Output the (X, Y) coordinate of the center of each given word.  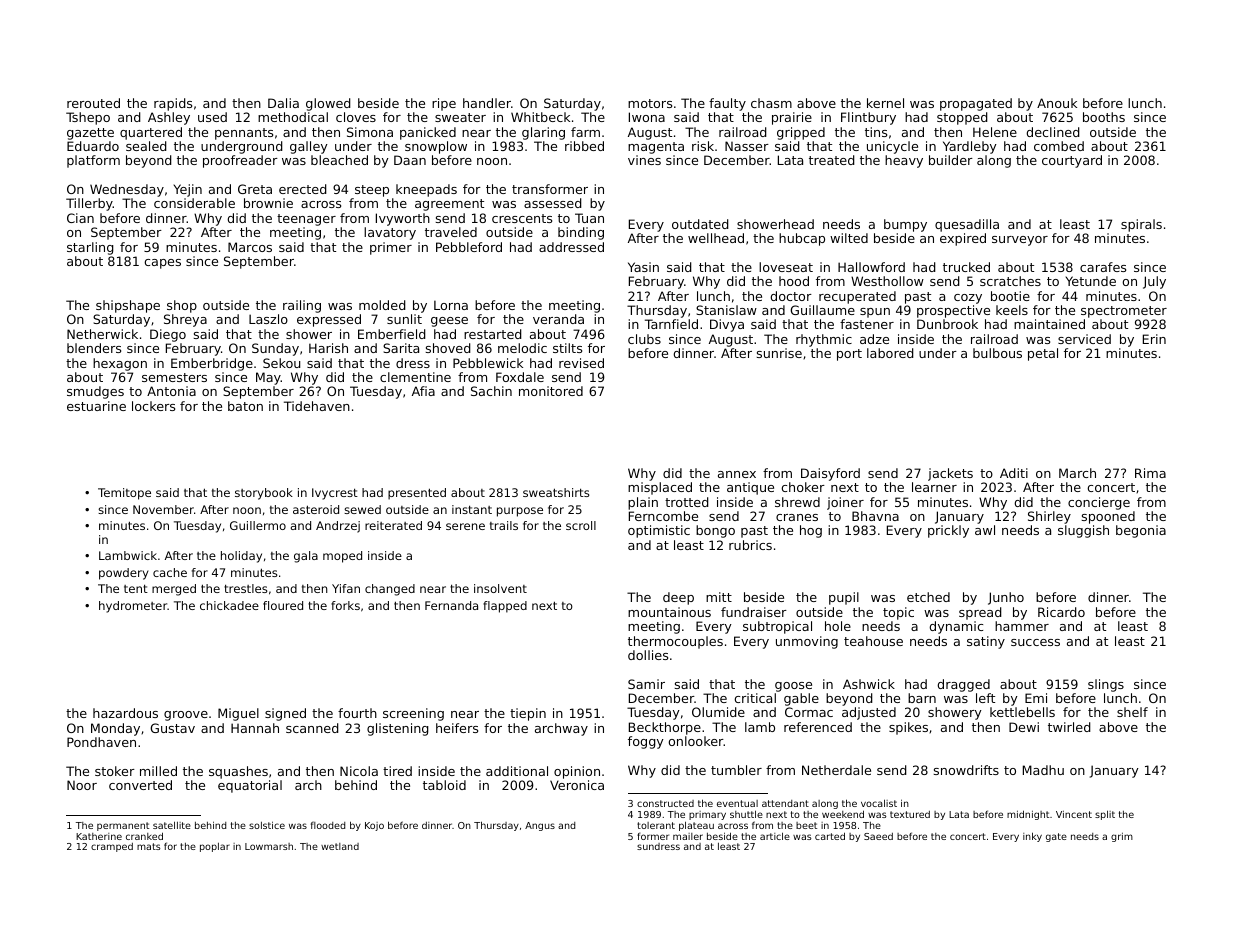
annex (737, 474)
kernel (885, 103)
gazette (90, 134)
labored (890, 353)
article (775, 836)
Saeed (878, 836)
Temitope (124, 494)
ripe (444, 104)
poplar (215, 847)
